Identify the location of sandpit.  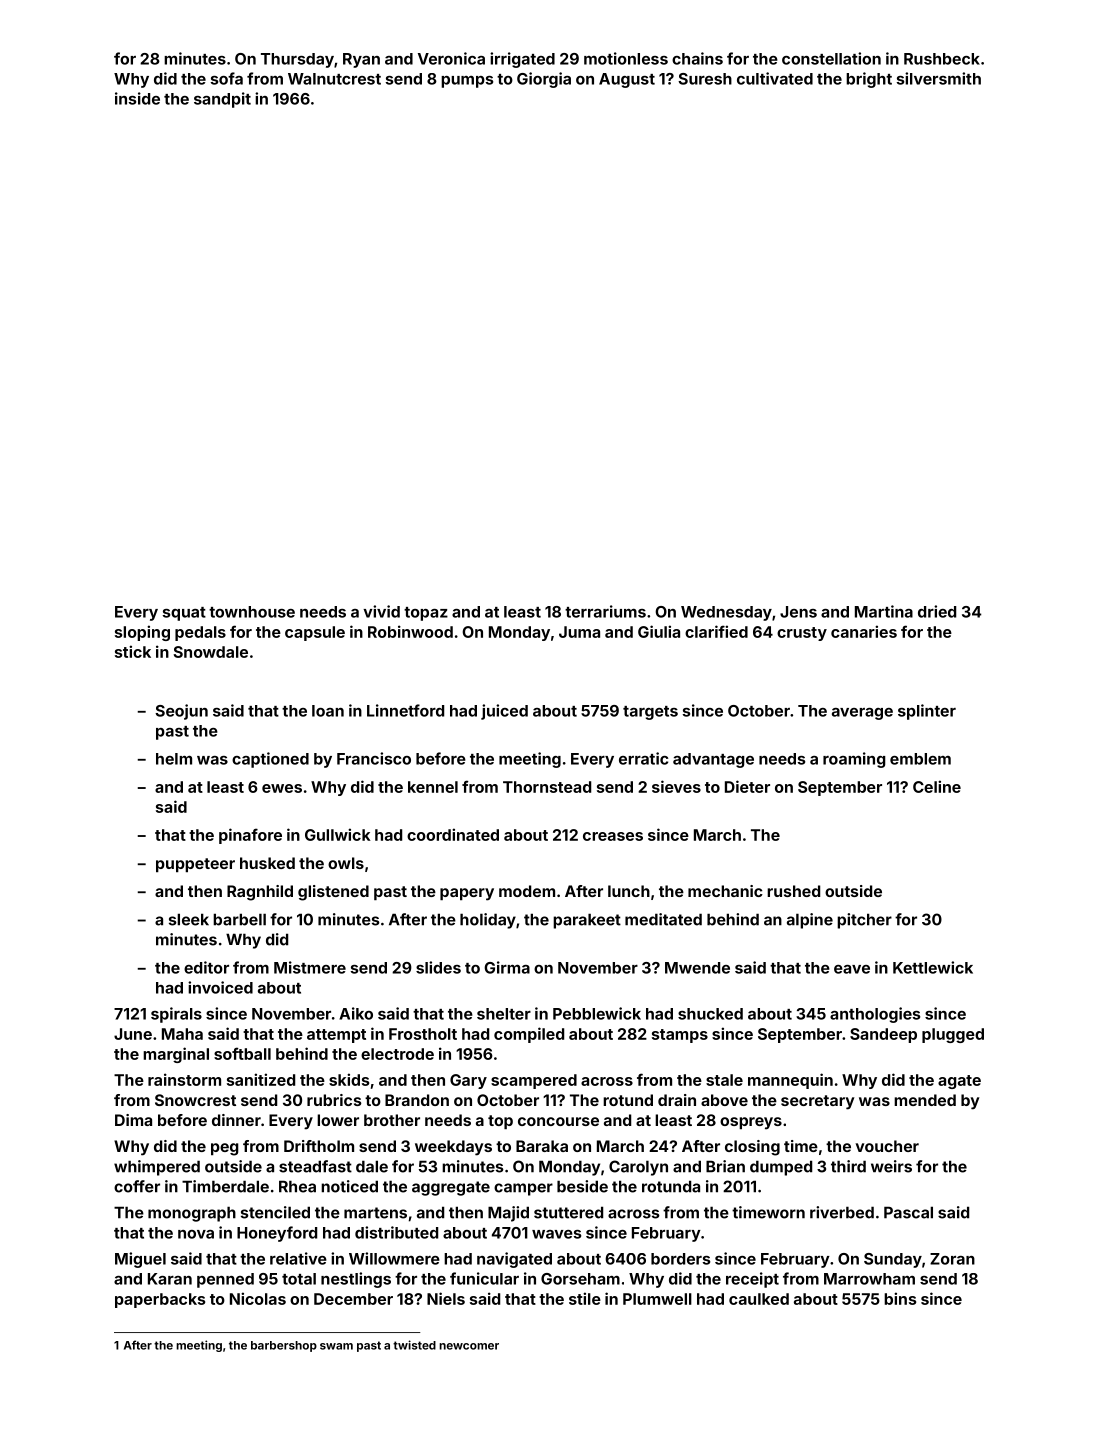
(222, 100).
